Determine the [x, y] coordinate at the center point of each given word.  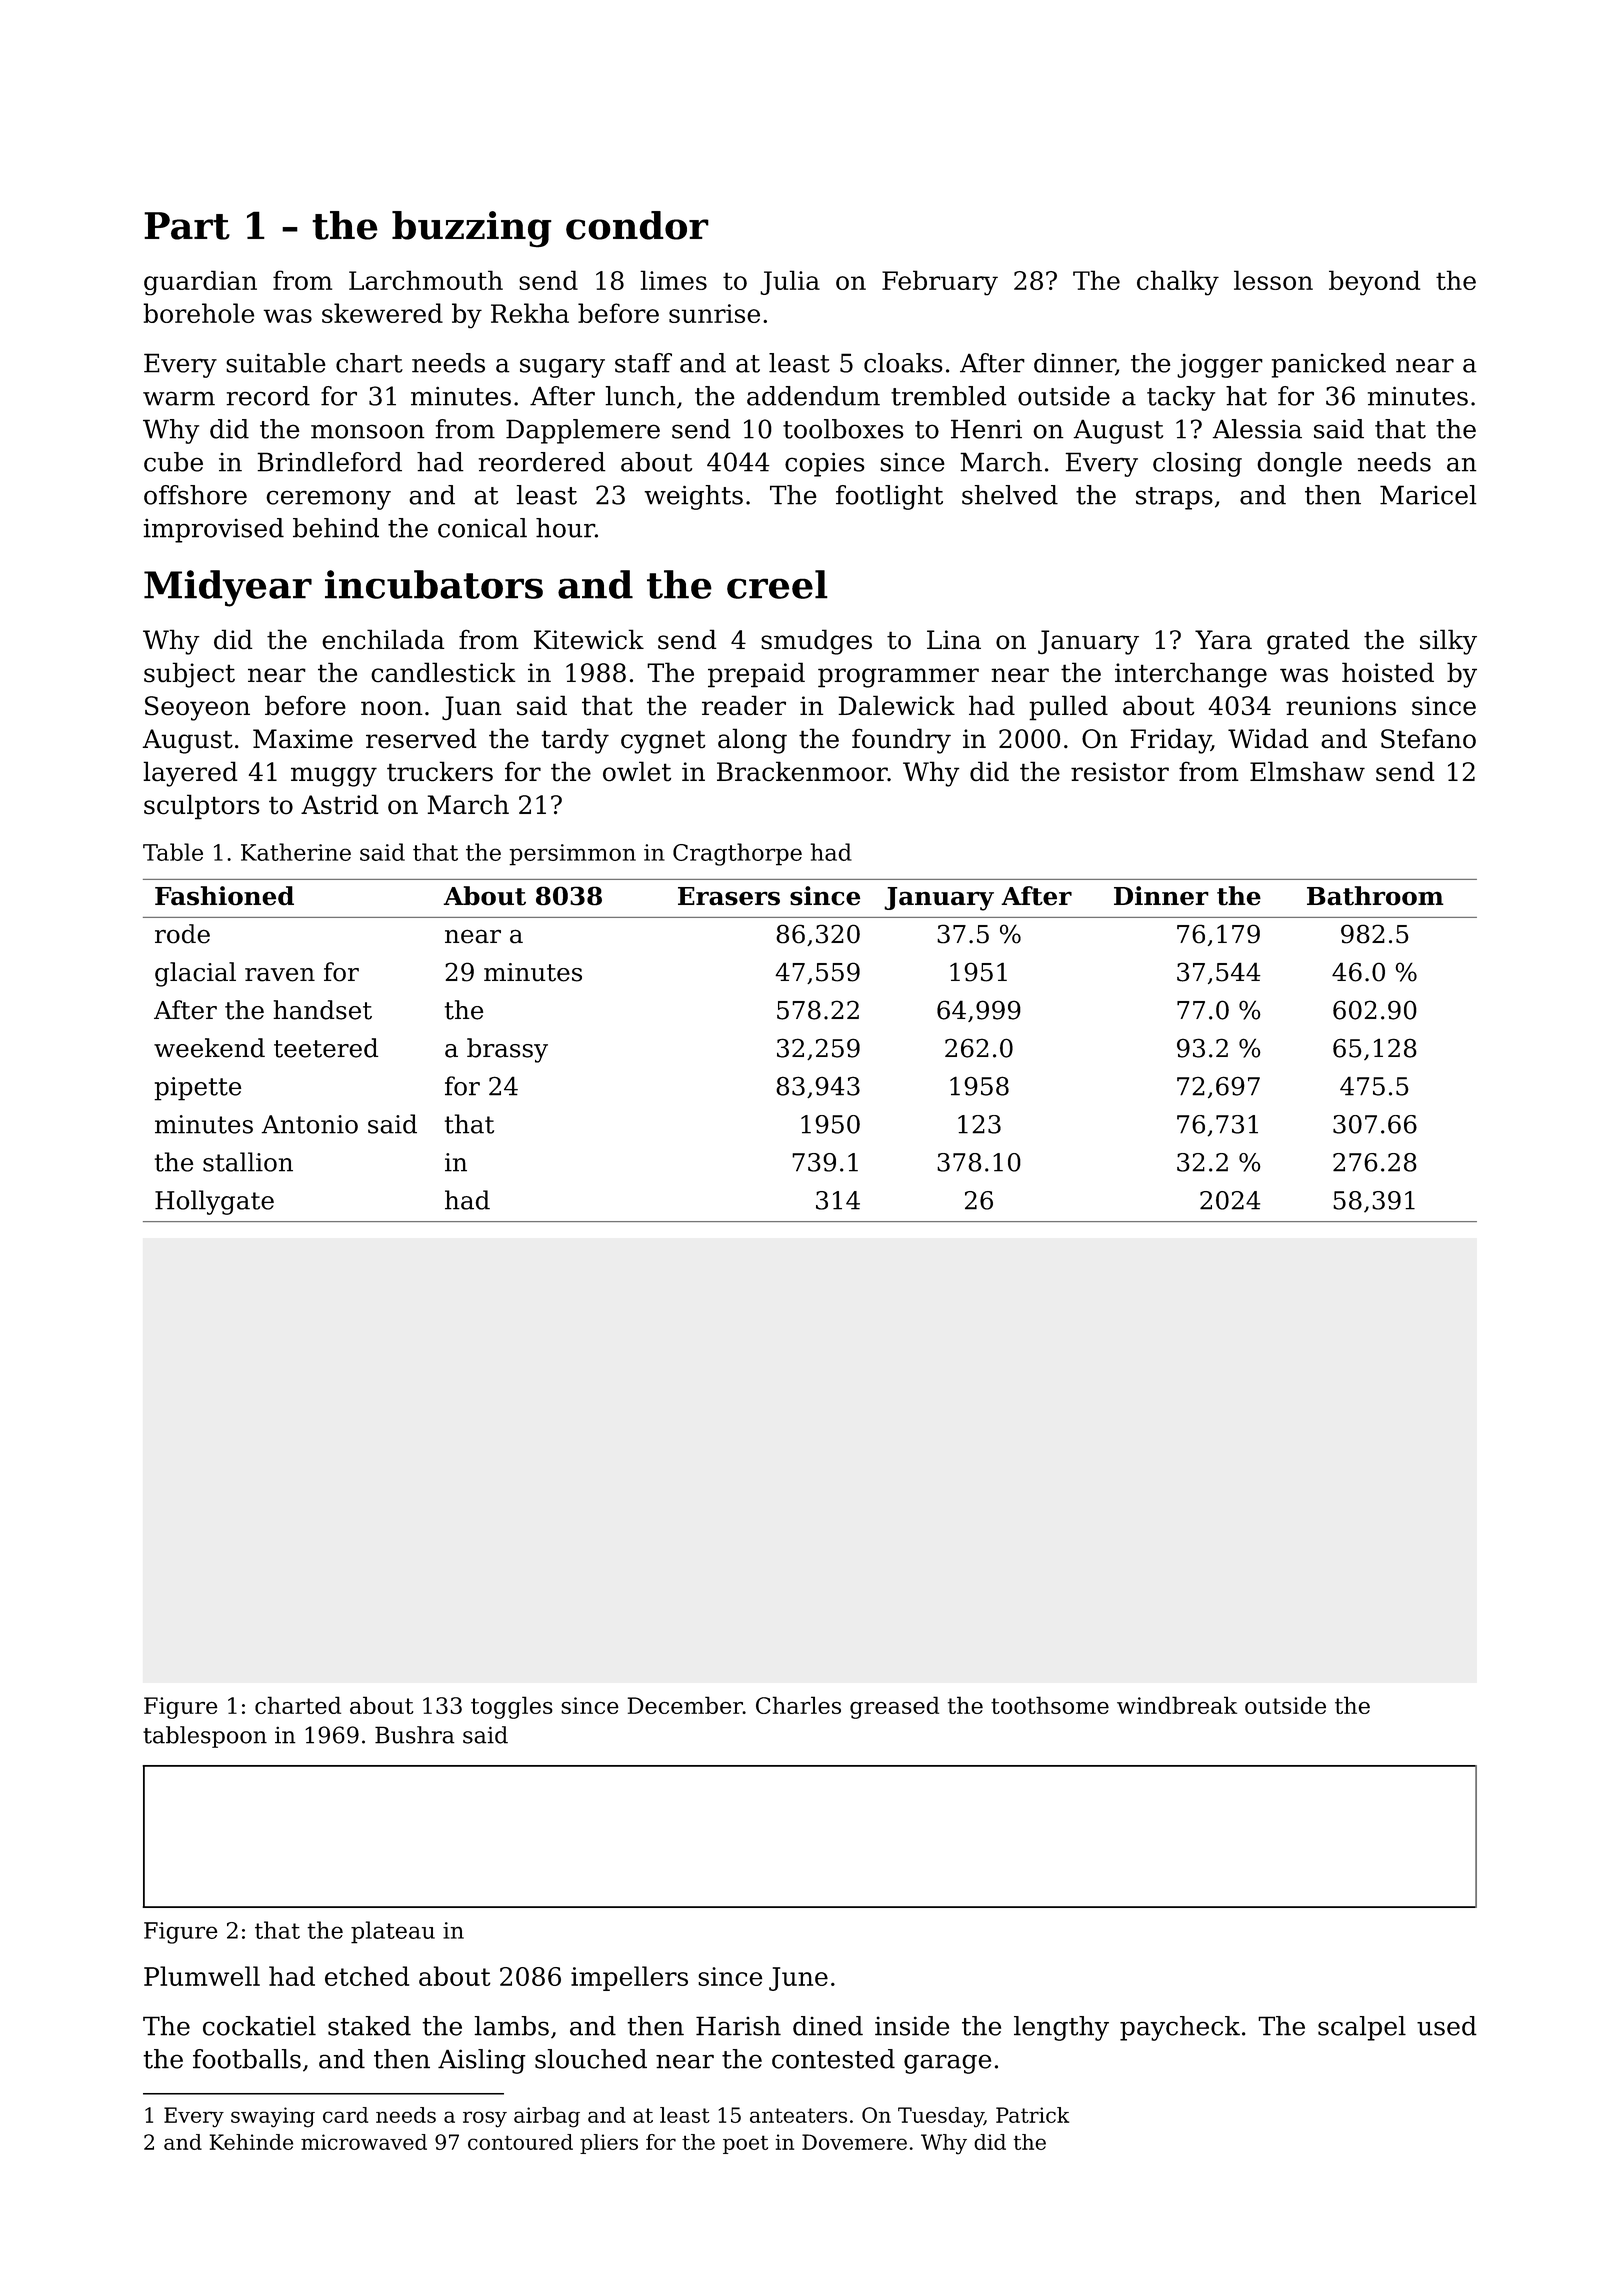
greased [894, 1707]
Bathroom [1375, 896]
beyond [1374, 283]
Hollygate [214, 1202]
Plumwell [202, 1976]
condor [637, 225]
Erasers [729, 896]
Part [187, 226]
